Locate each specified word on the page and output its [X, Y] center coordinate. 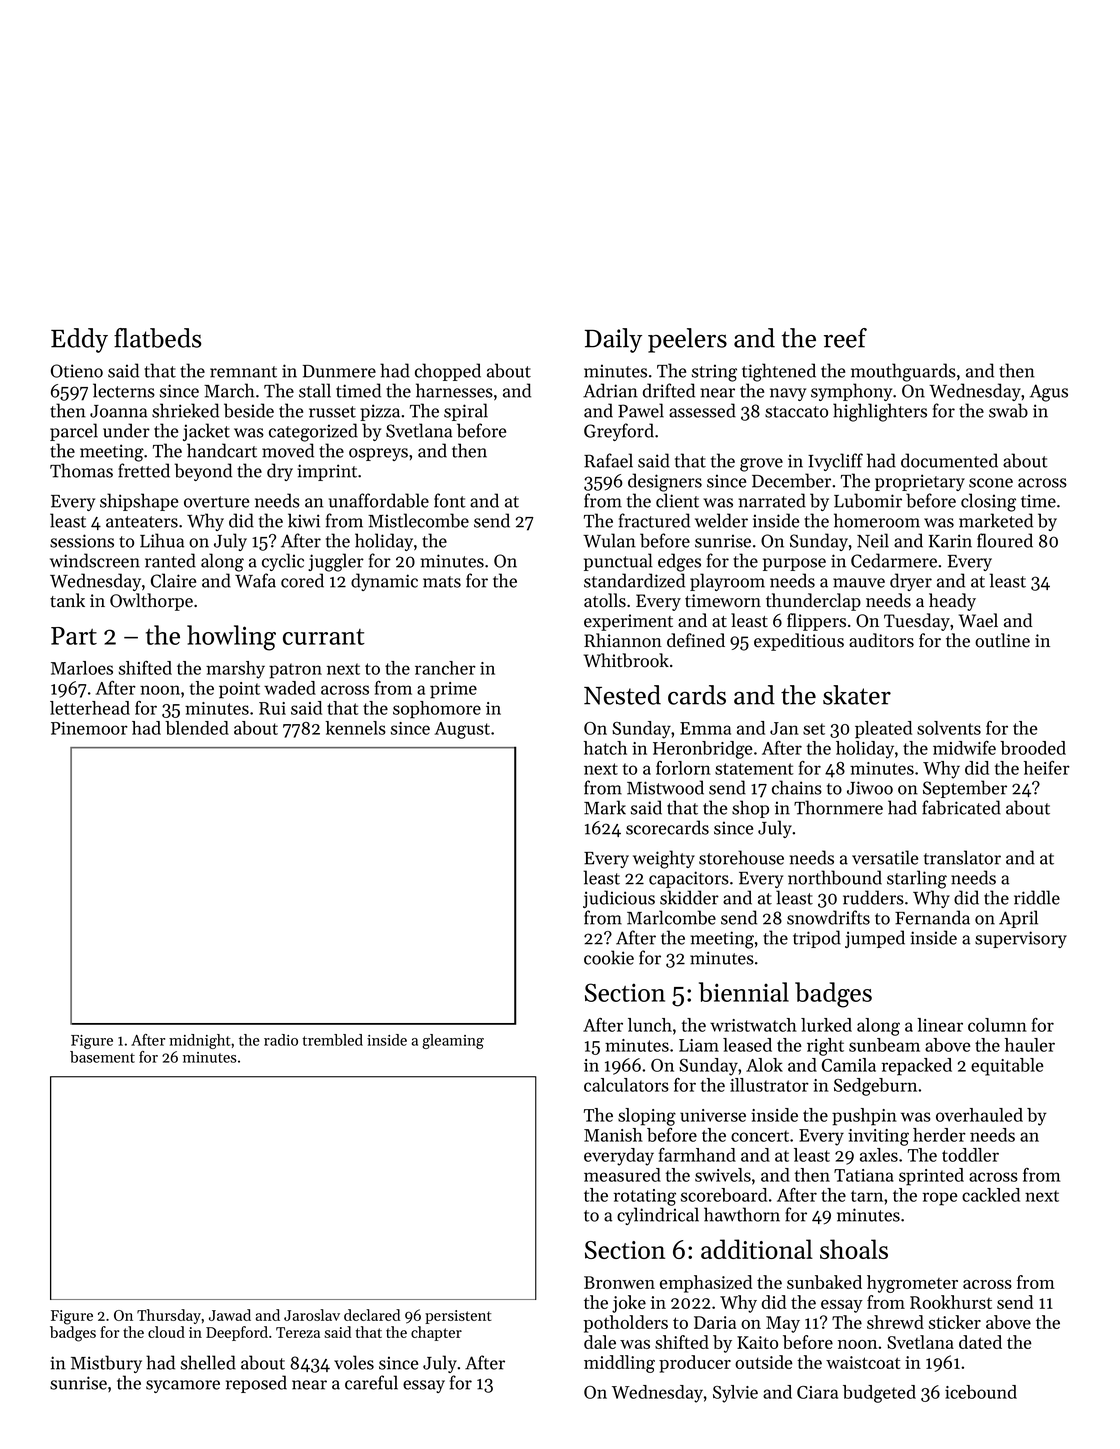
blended [197, 728]
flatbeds [157, 338]
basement [102, 1057]
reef [845, 338]
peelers [687, 340]
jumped [875, 939]
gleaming [453, 1041]
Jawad [230, 1315]
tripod [817, 939]
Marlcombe [671, 917]
